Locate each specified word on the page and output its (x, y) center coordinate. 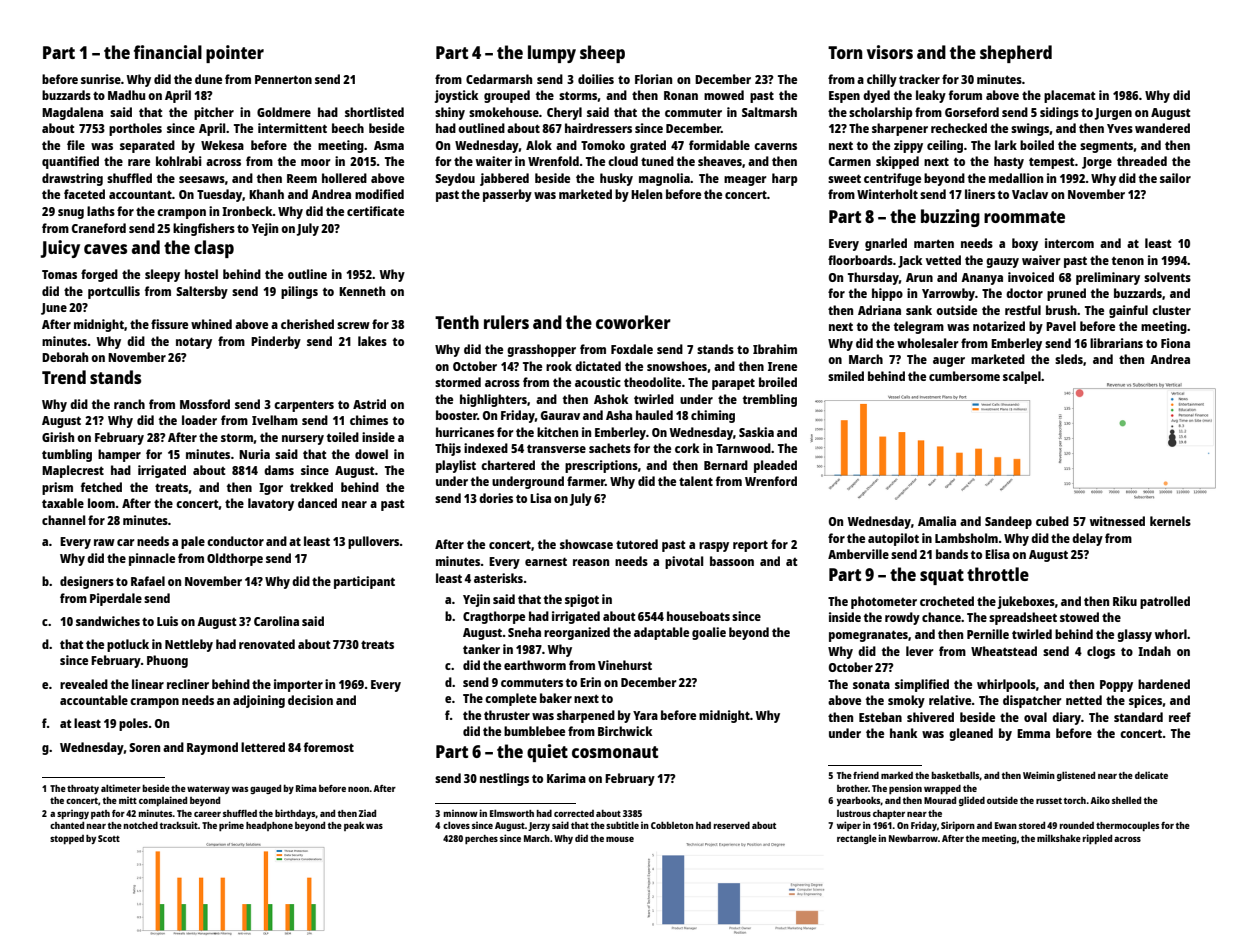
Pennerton (283, 79)
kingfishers (204, 229)
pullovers (374, 542)
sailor (1175, 178)
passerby (507, 195)
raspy (714, 547)
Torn (845, 52)
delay (1087, 539)
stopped (67, 839)
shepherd (1016, 54)
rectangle (857, 839)
